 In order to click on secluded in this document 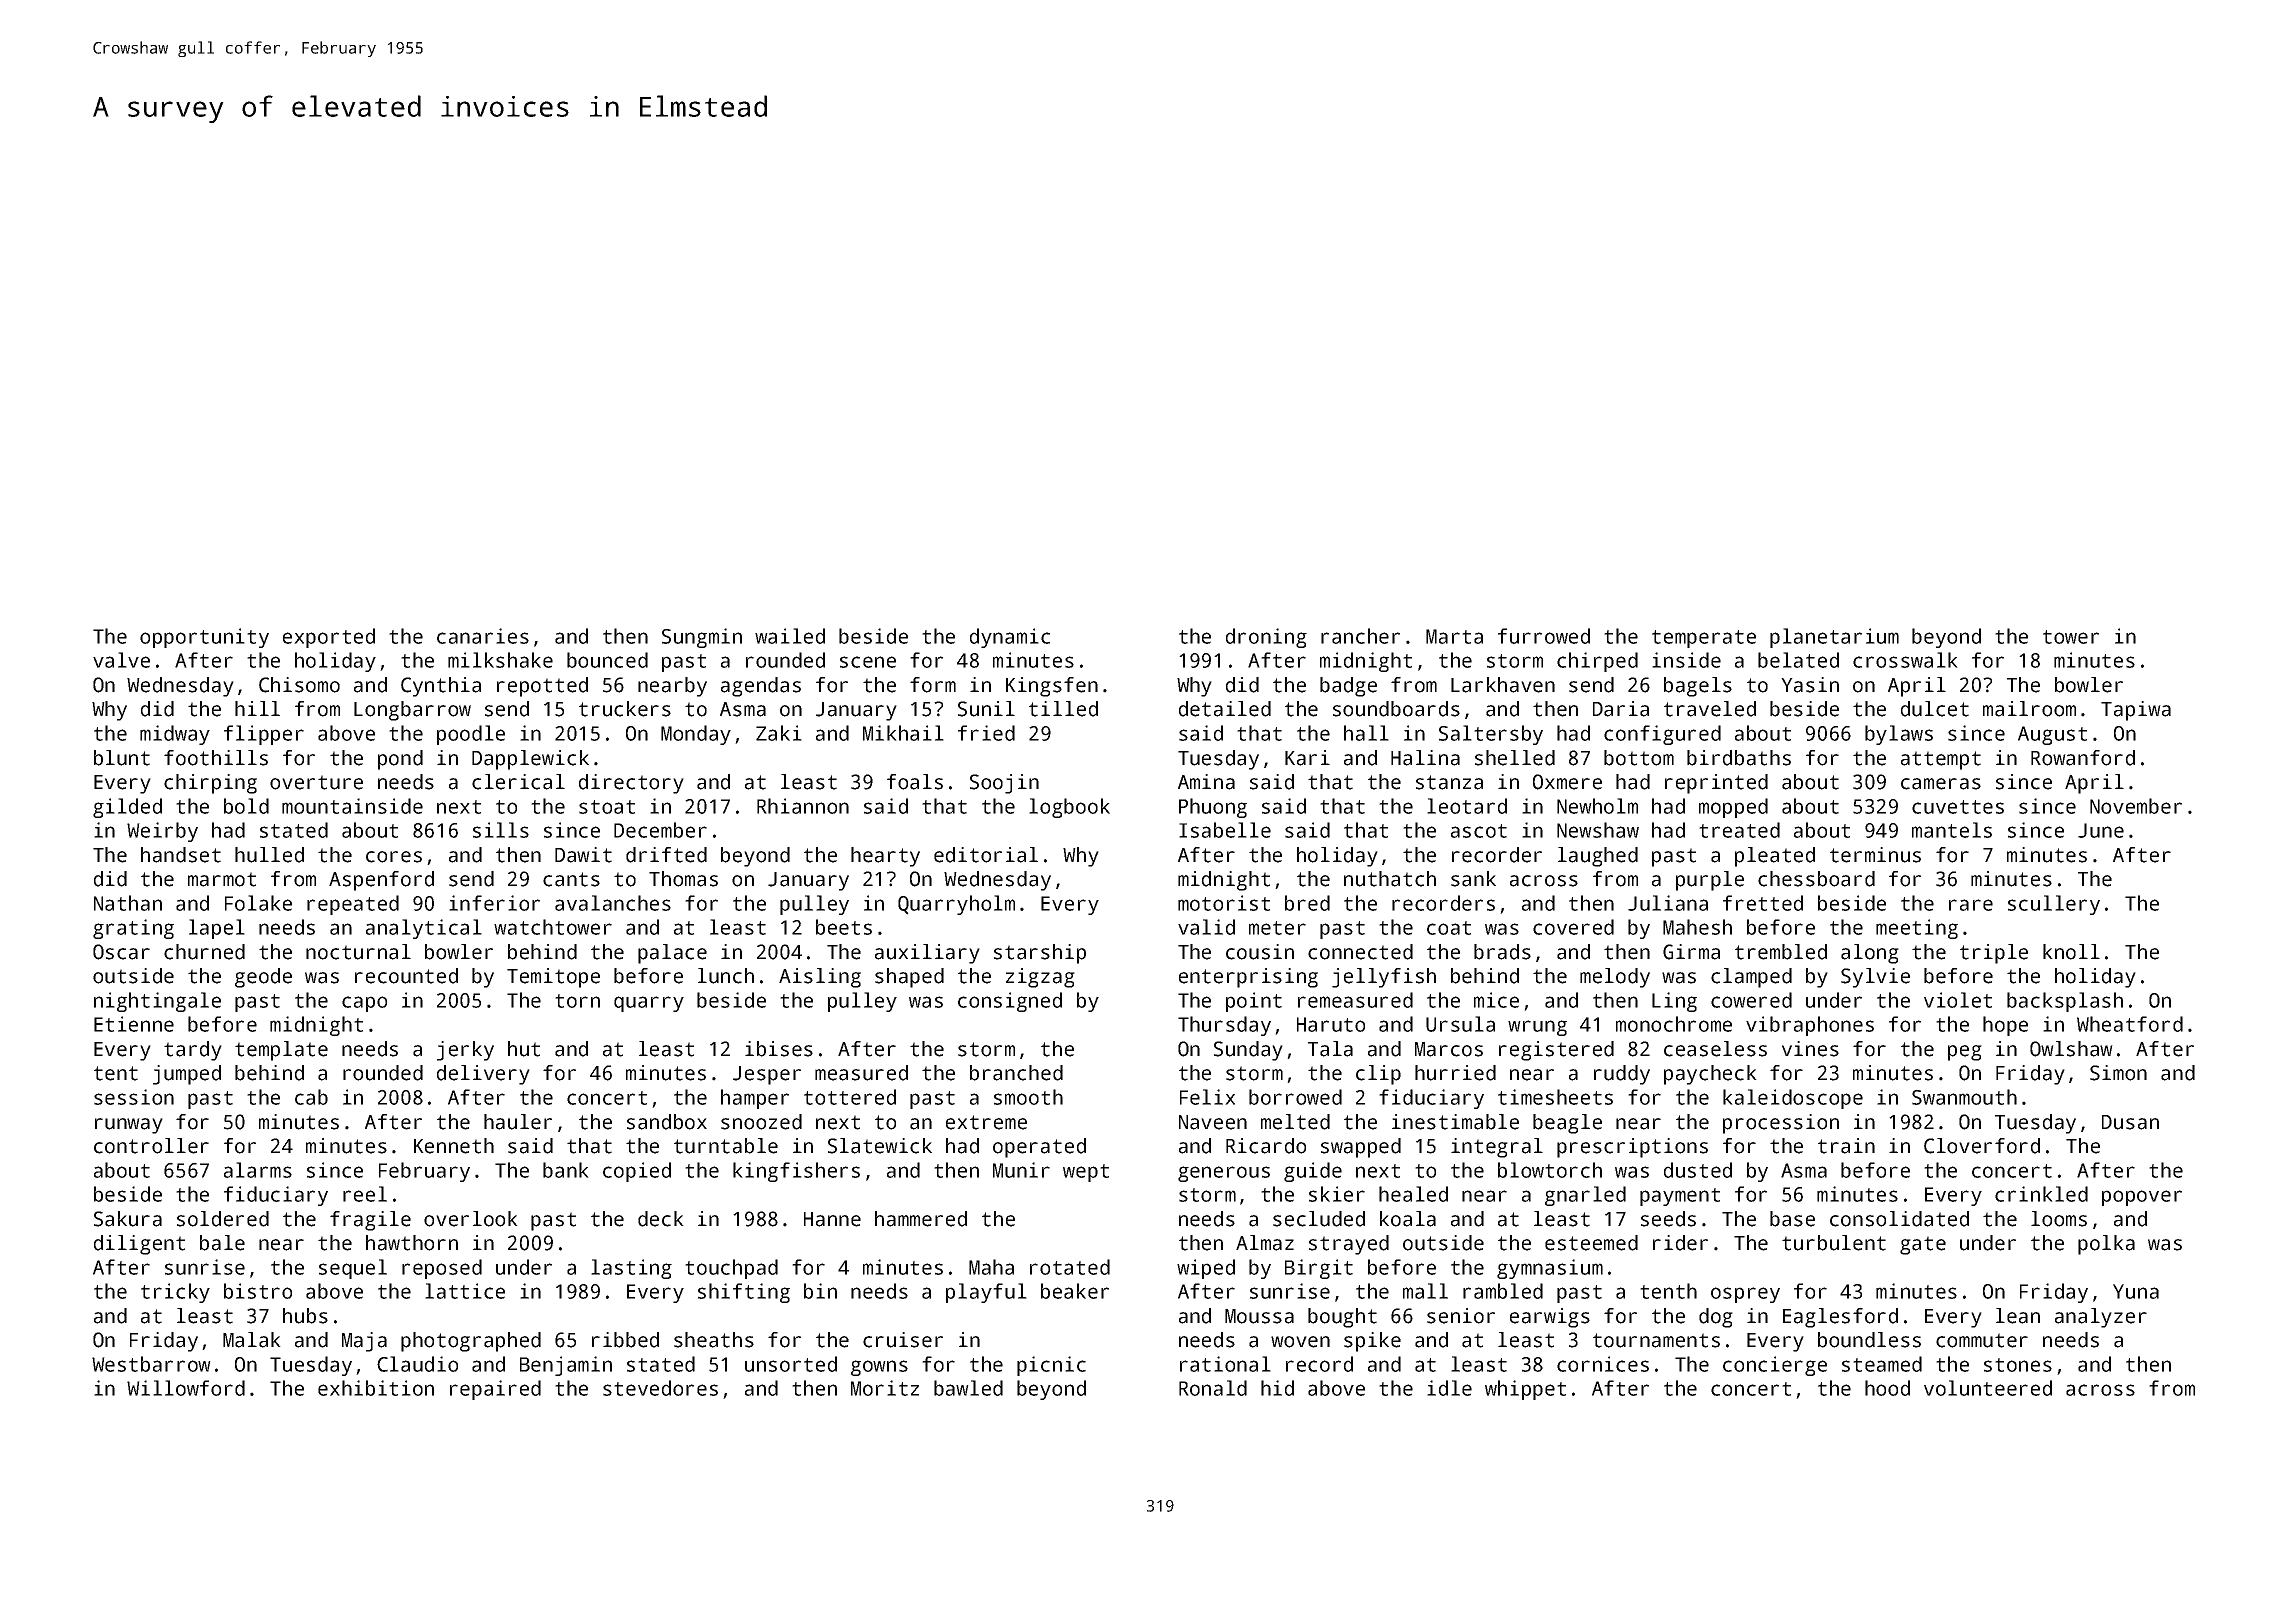, I will do `click(1319, 1219)`.
